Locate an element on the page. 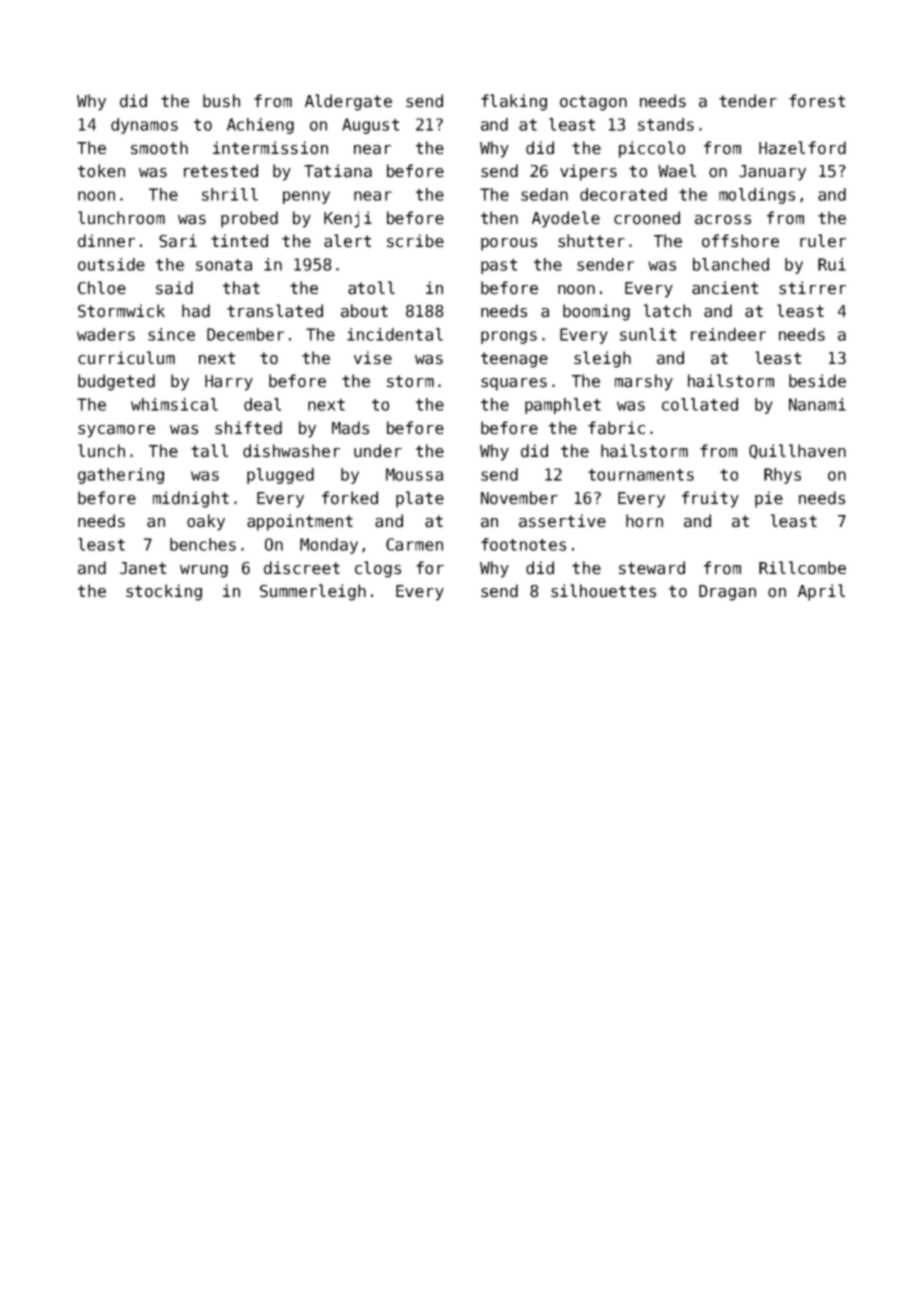 The width and height of the document is (924, 1308). forked is located at coordinates (350, 498).
